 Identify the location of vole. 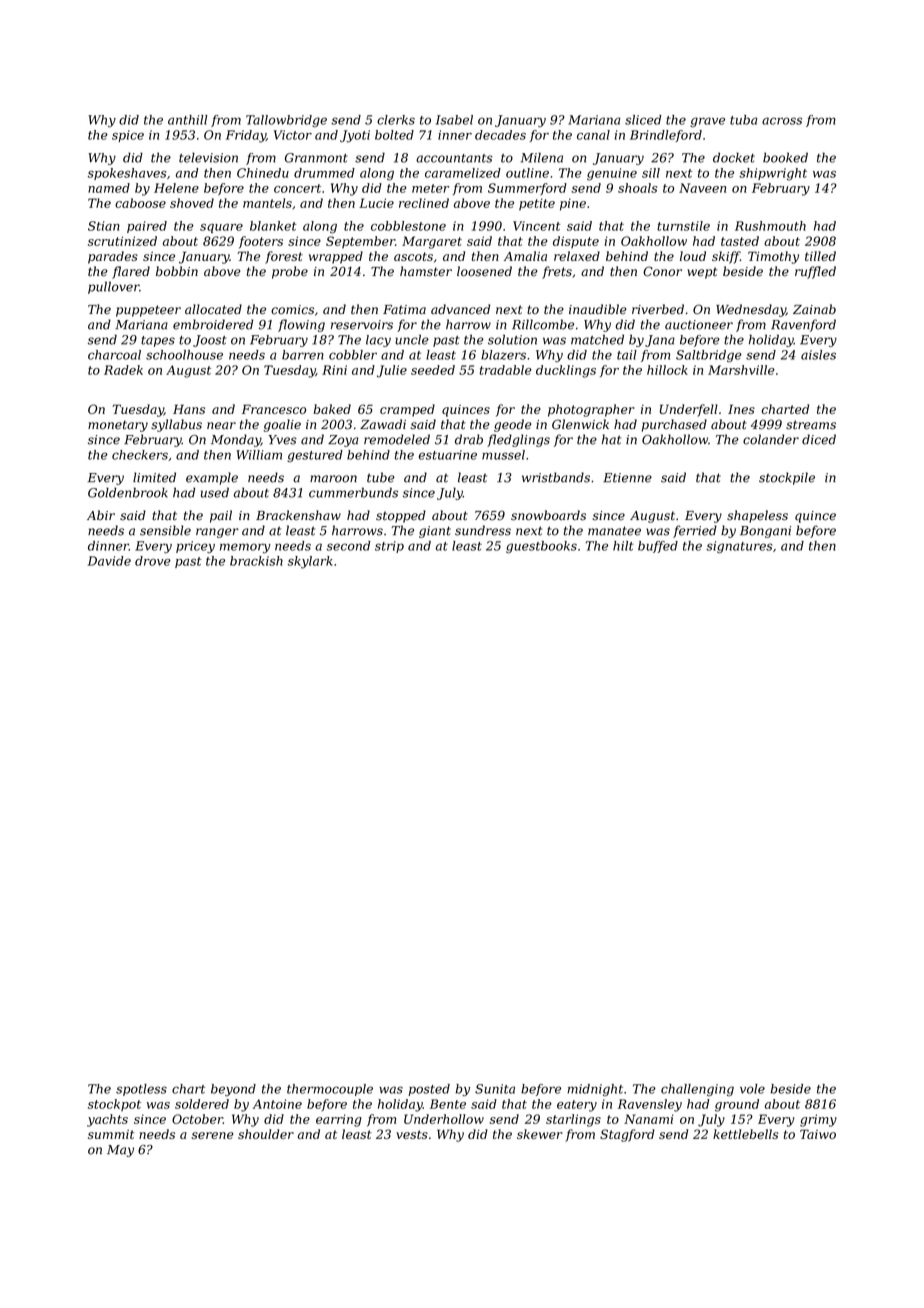
(752, 1089).
